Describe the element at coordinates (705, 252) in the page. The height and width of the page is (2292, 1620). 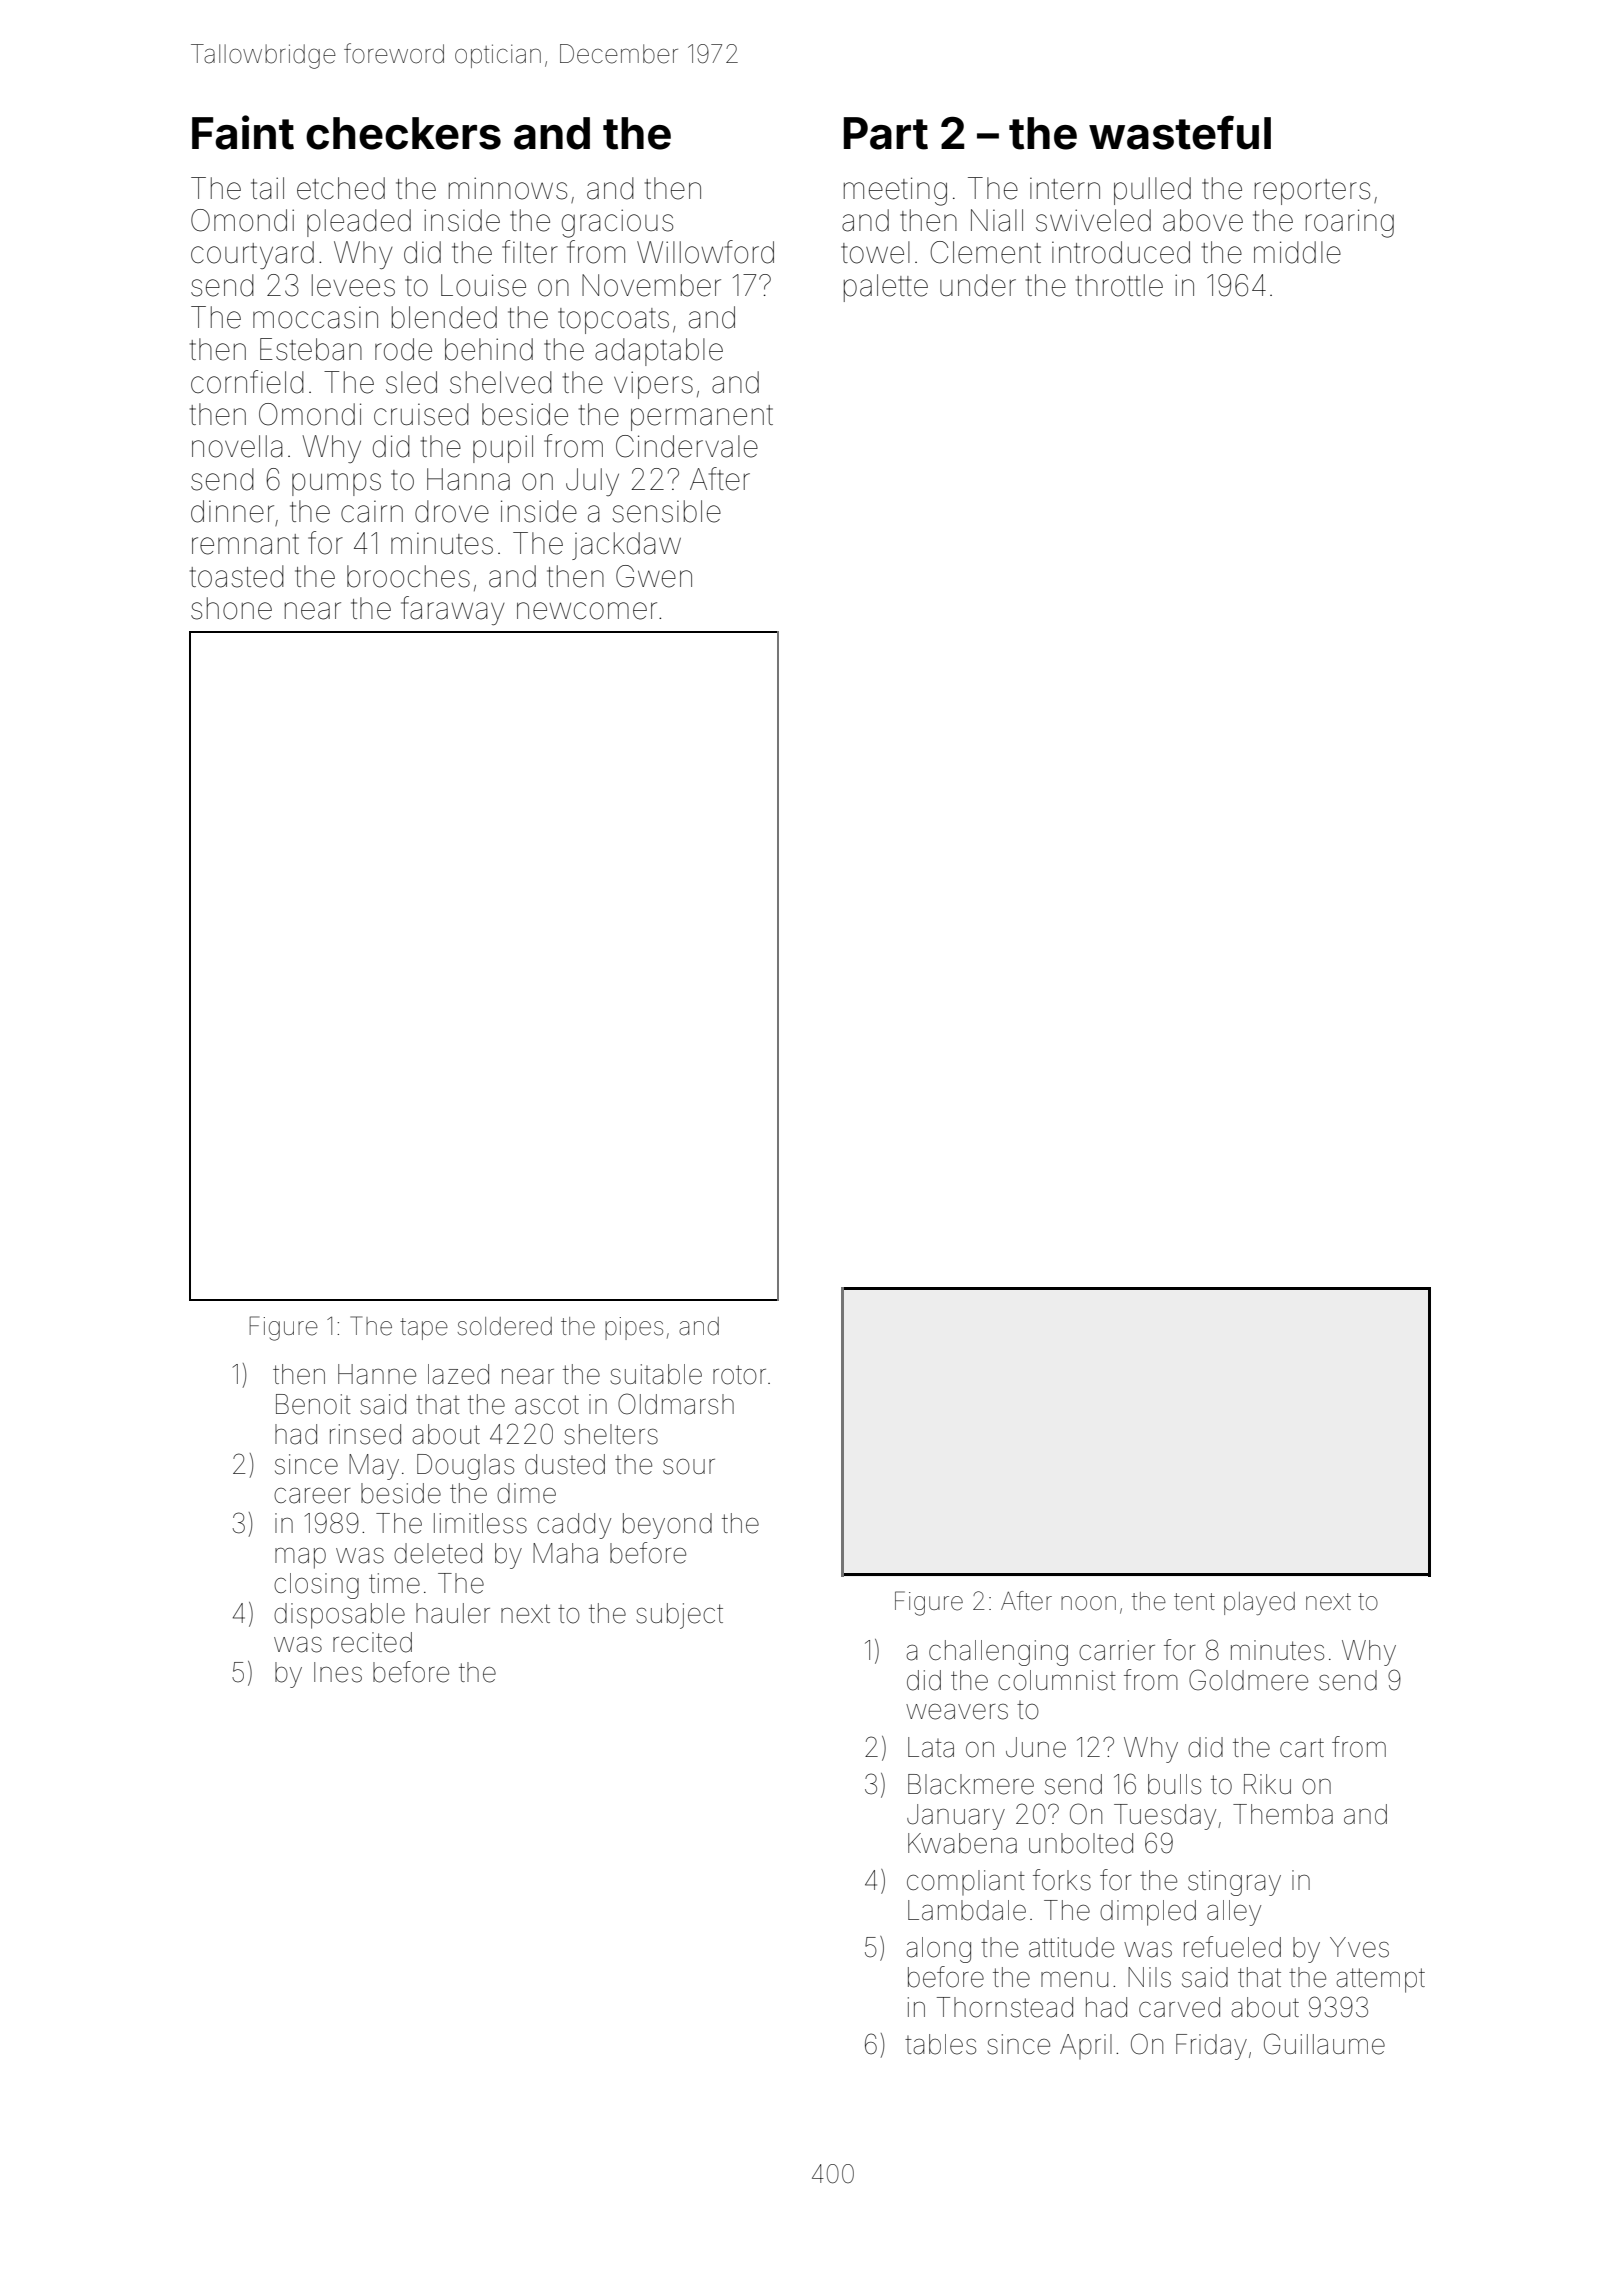
I see `Willowford` at that location.
